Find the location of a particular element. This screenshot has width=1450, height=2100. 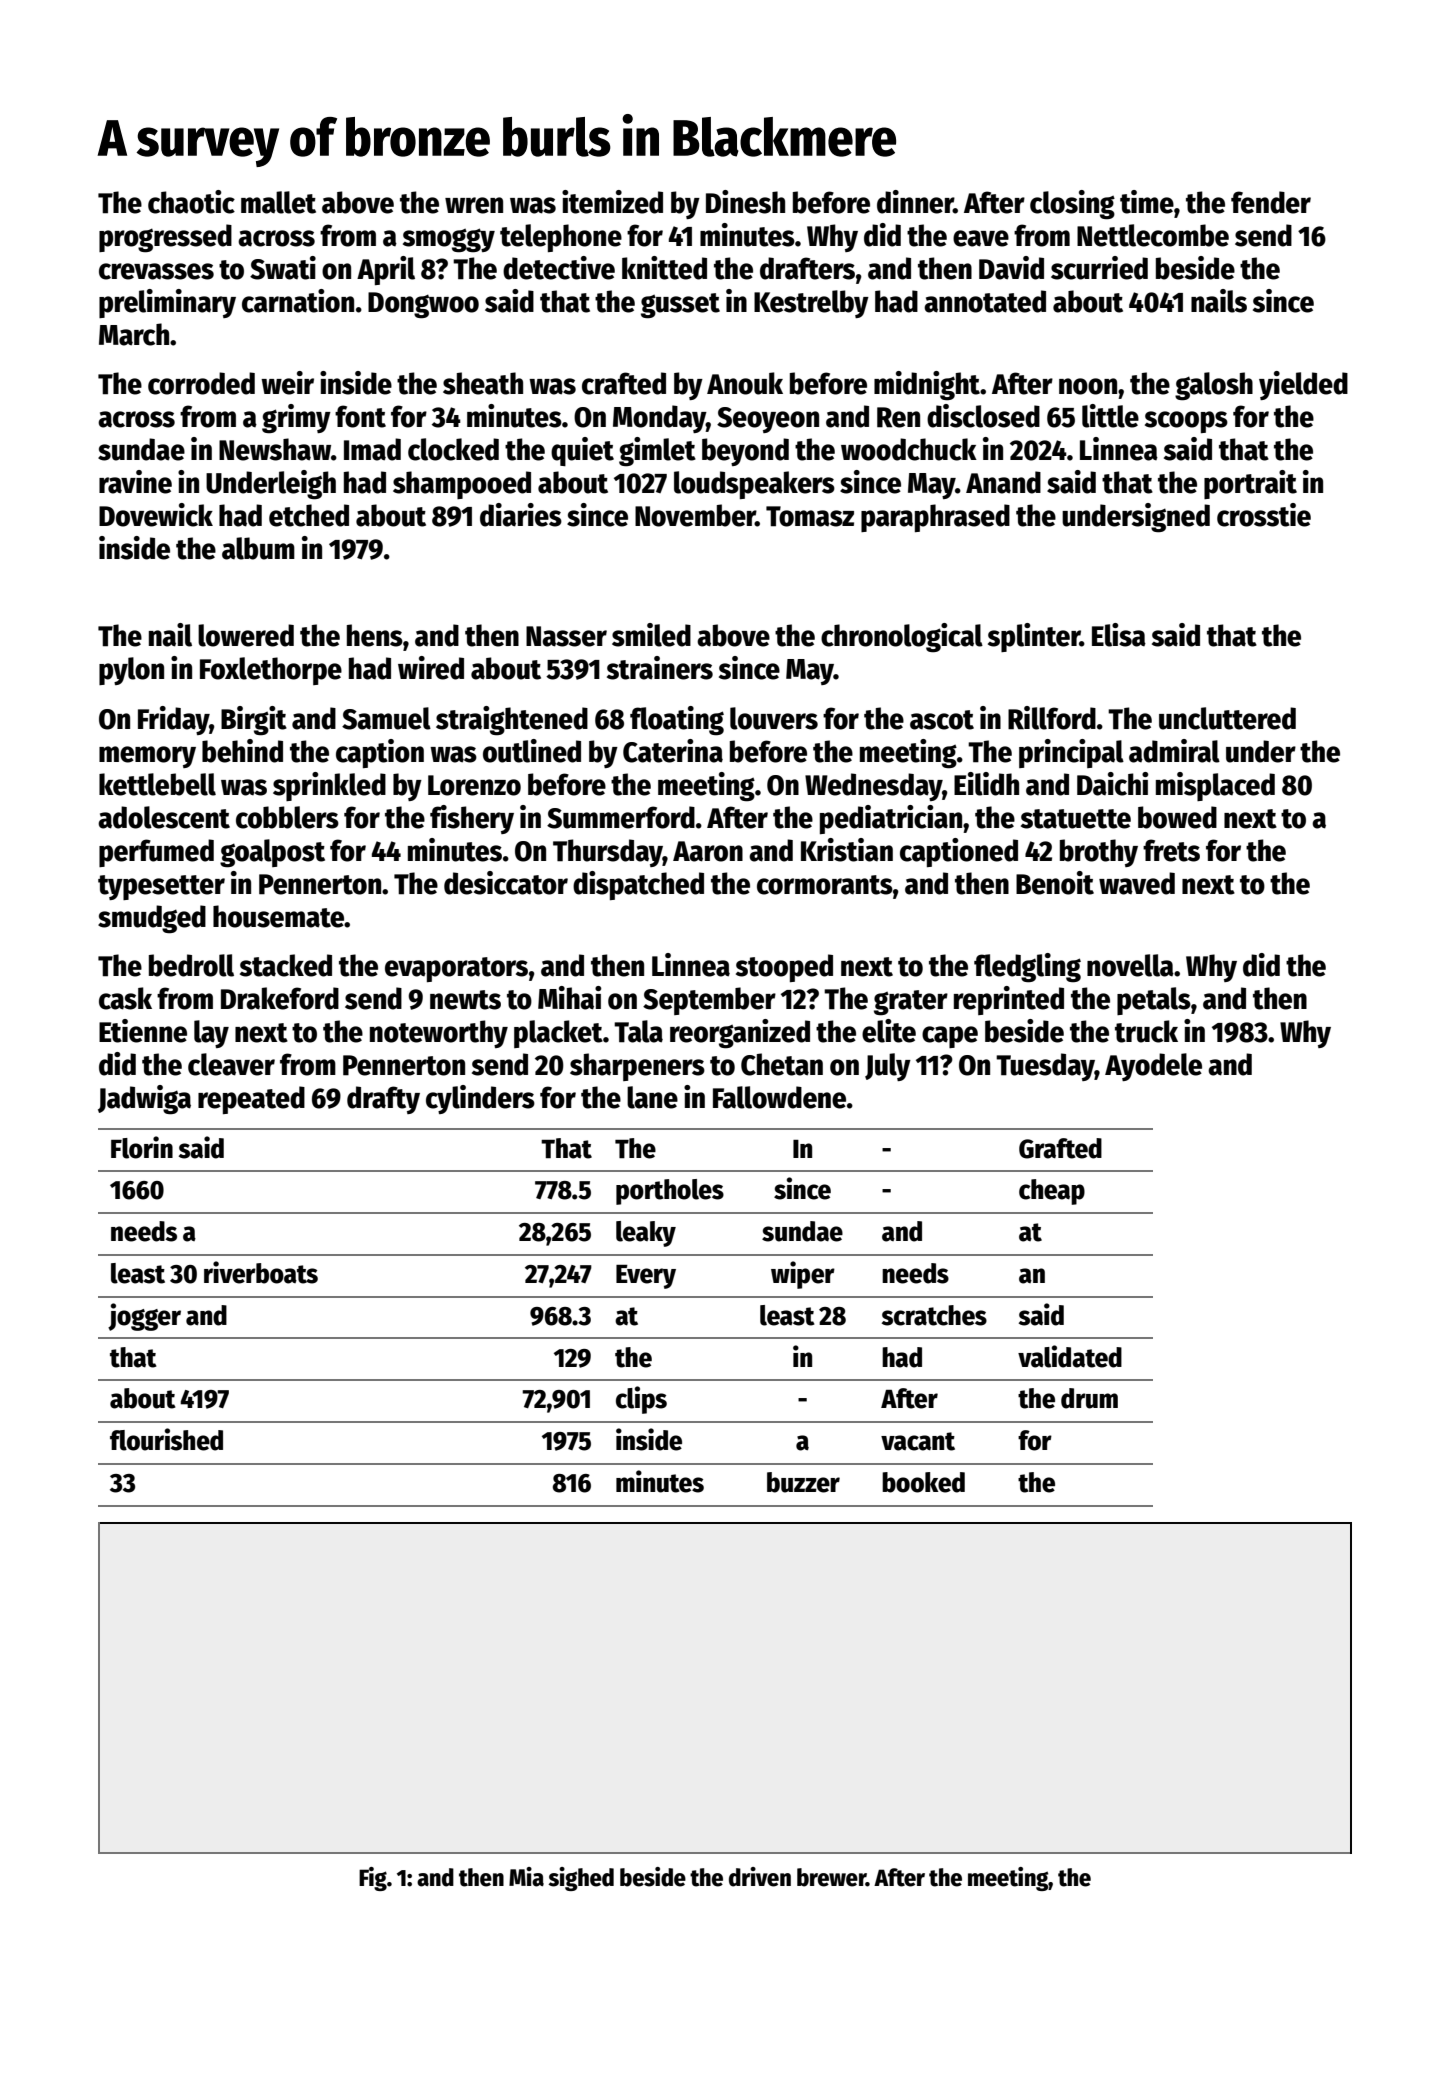

wren is located at coordinates (474, 205).
